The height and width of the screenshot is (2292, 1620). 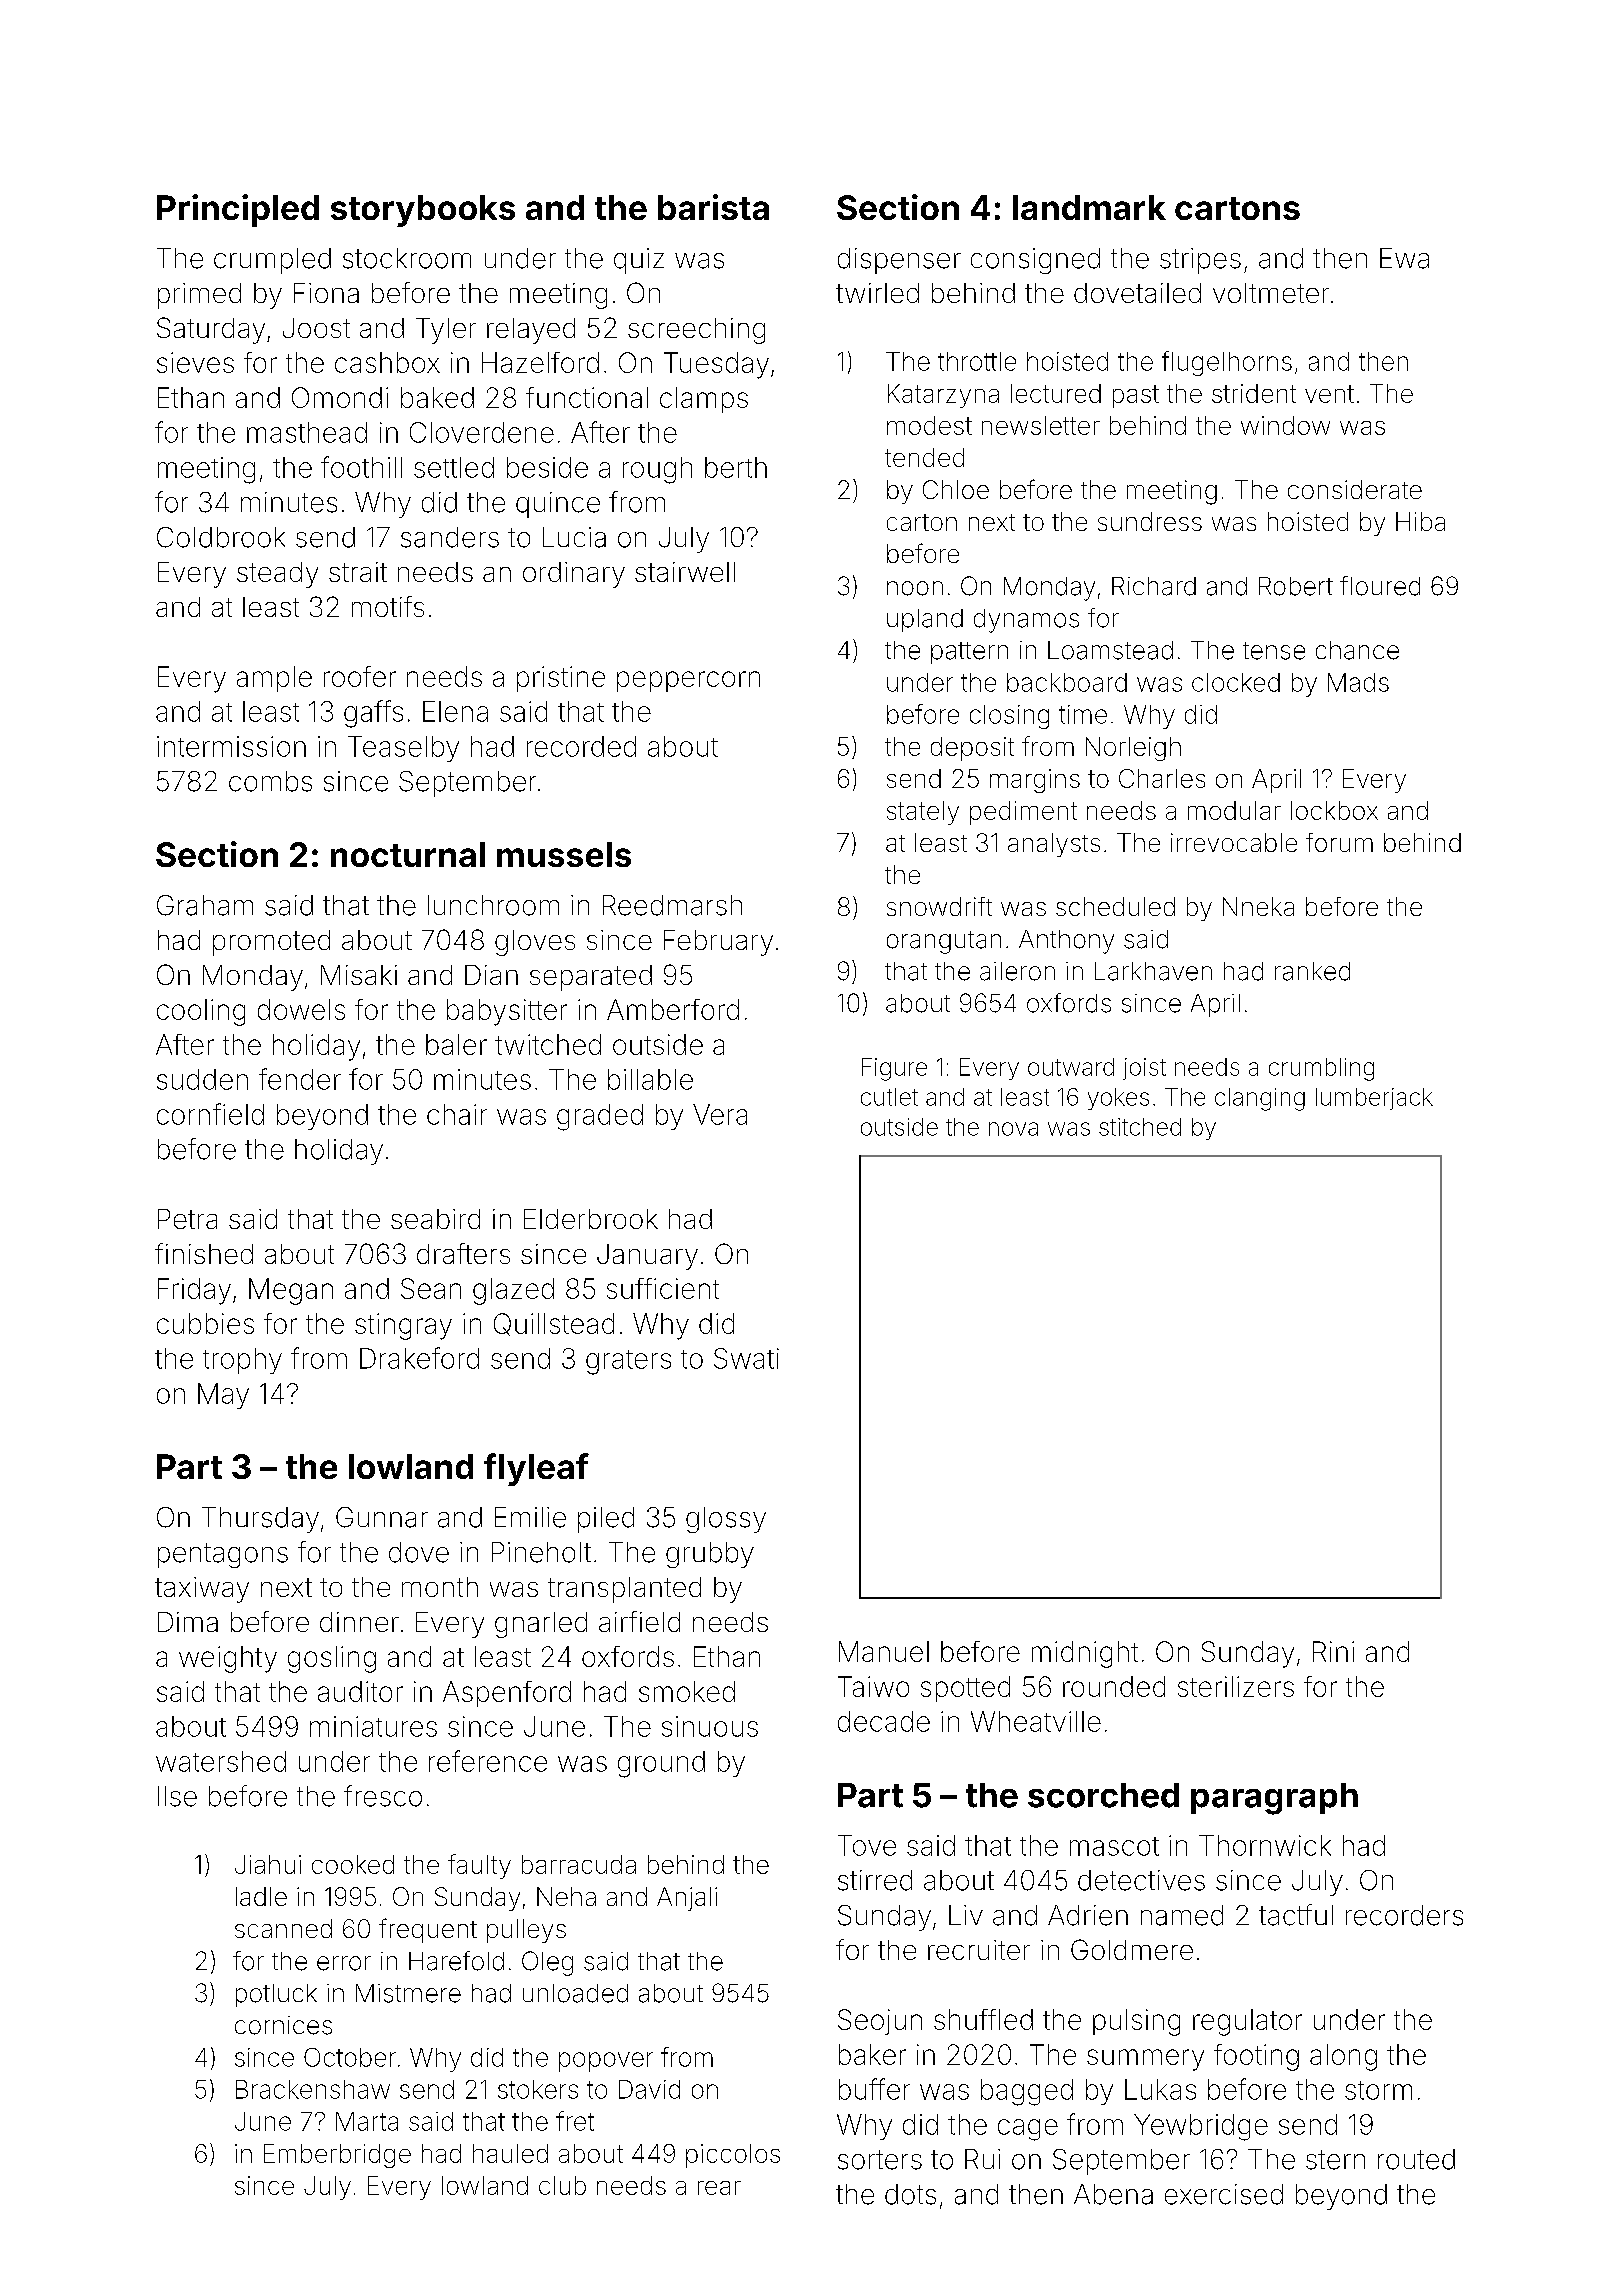 I want to click on orangutan, so click(x=944, y=942).
